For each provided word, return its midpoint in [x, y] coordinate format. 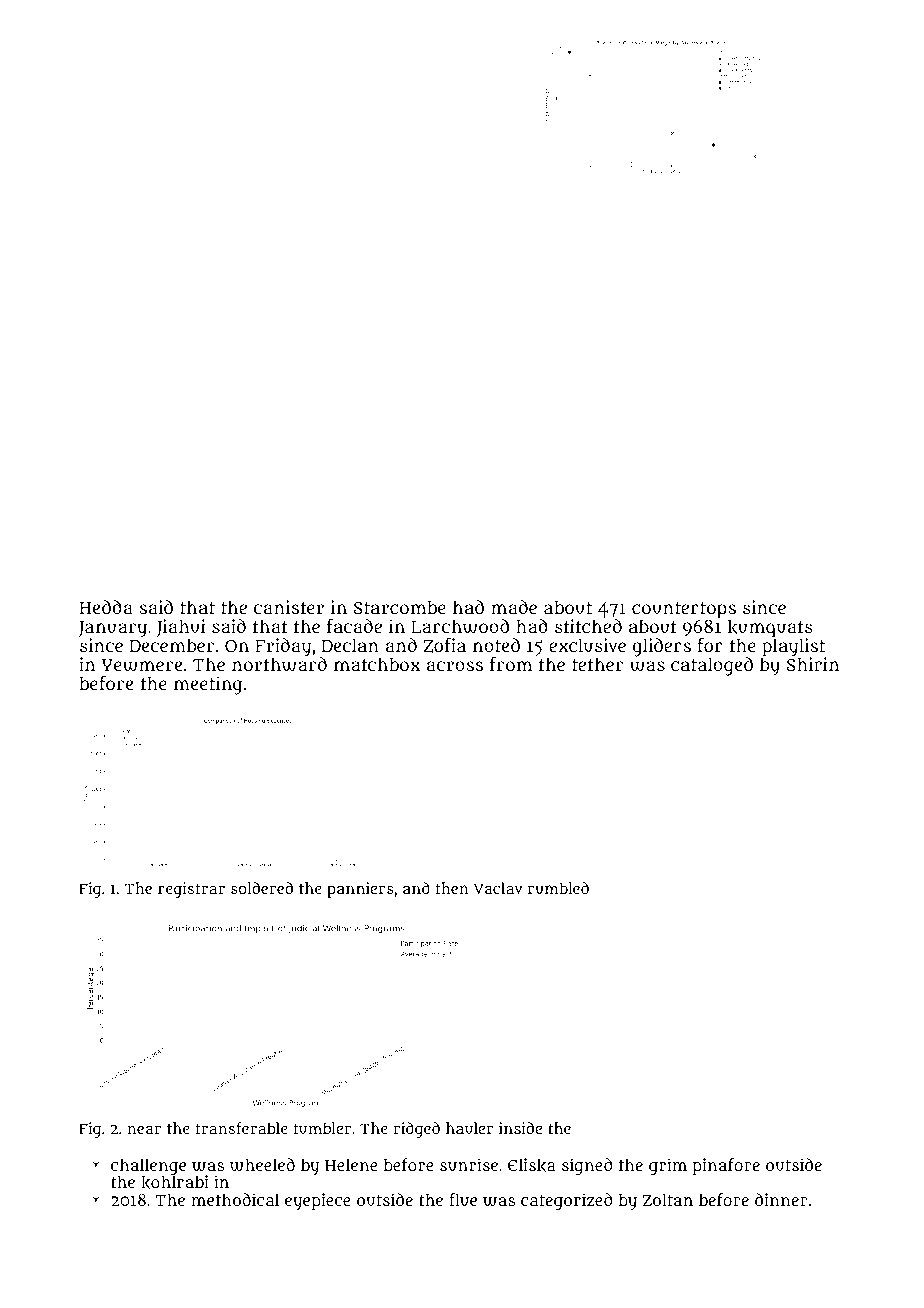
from [511, 664]
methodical [235, 1199]
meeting [208, 685]
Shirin [813, 664]
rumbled [558, 888]
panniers [360, 890]
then [452, 888]
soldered [262, 888]
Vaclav [498, 888]
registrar [191, 890]
